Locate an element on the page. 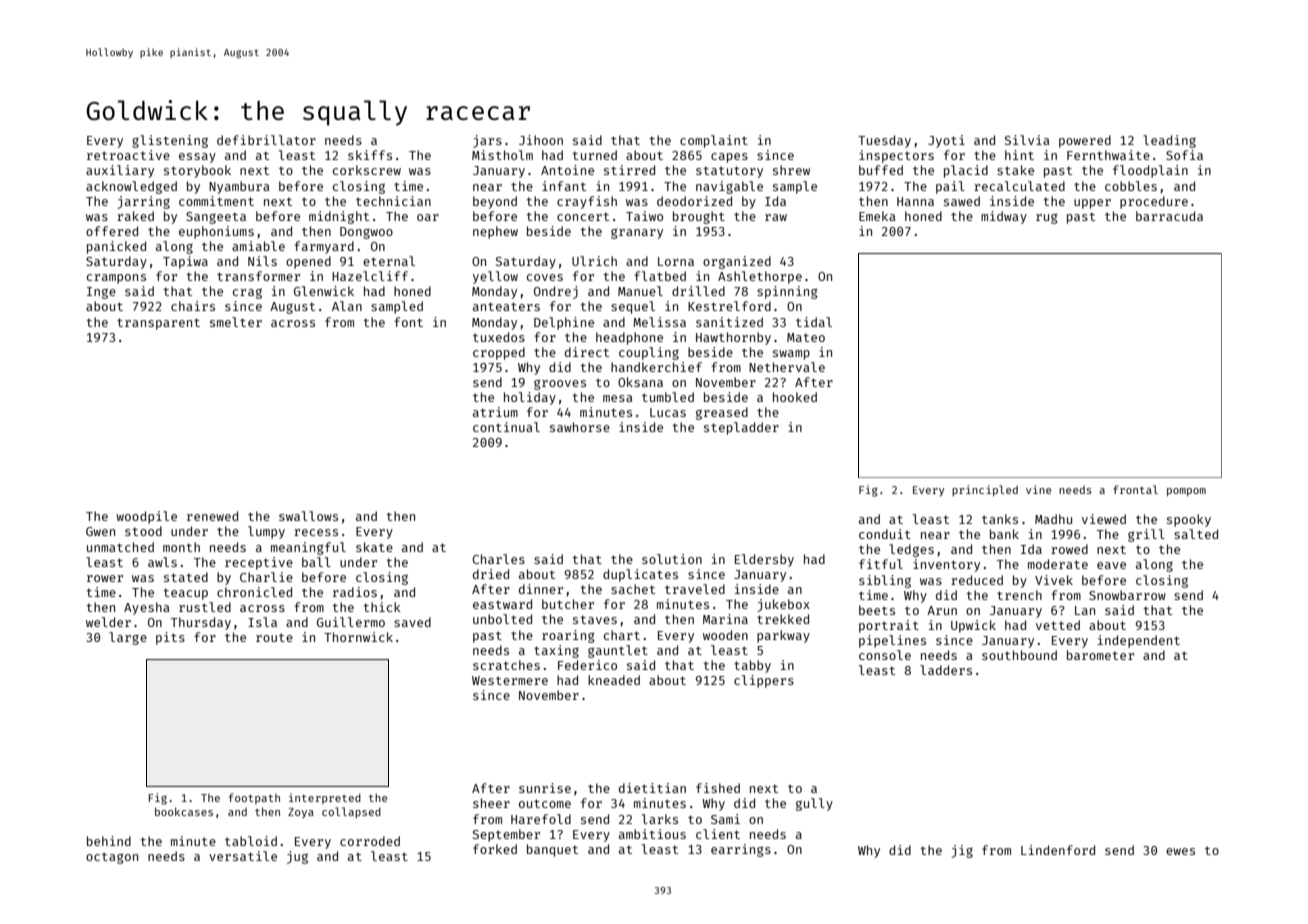  Sangeeta is located at coordinates (216, 218).
